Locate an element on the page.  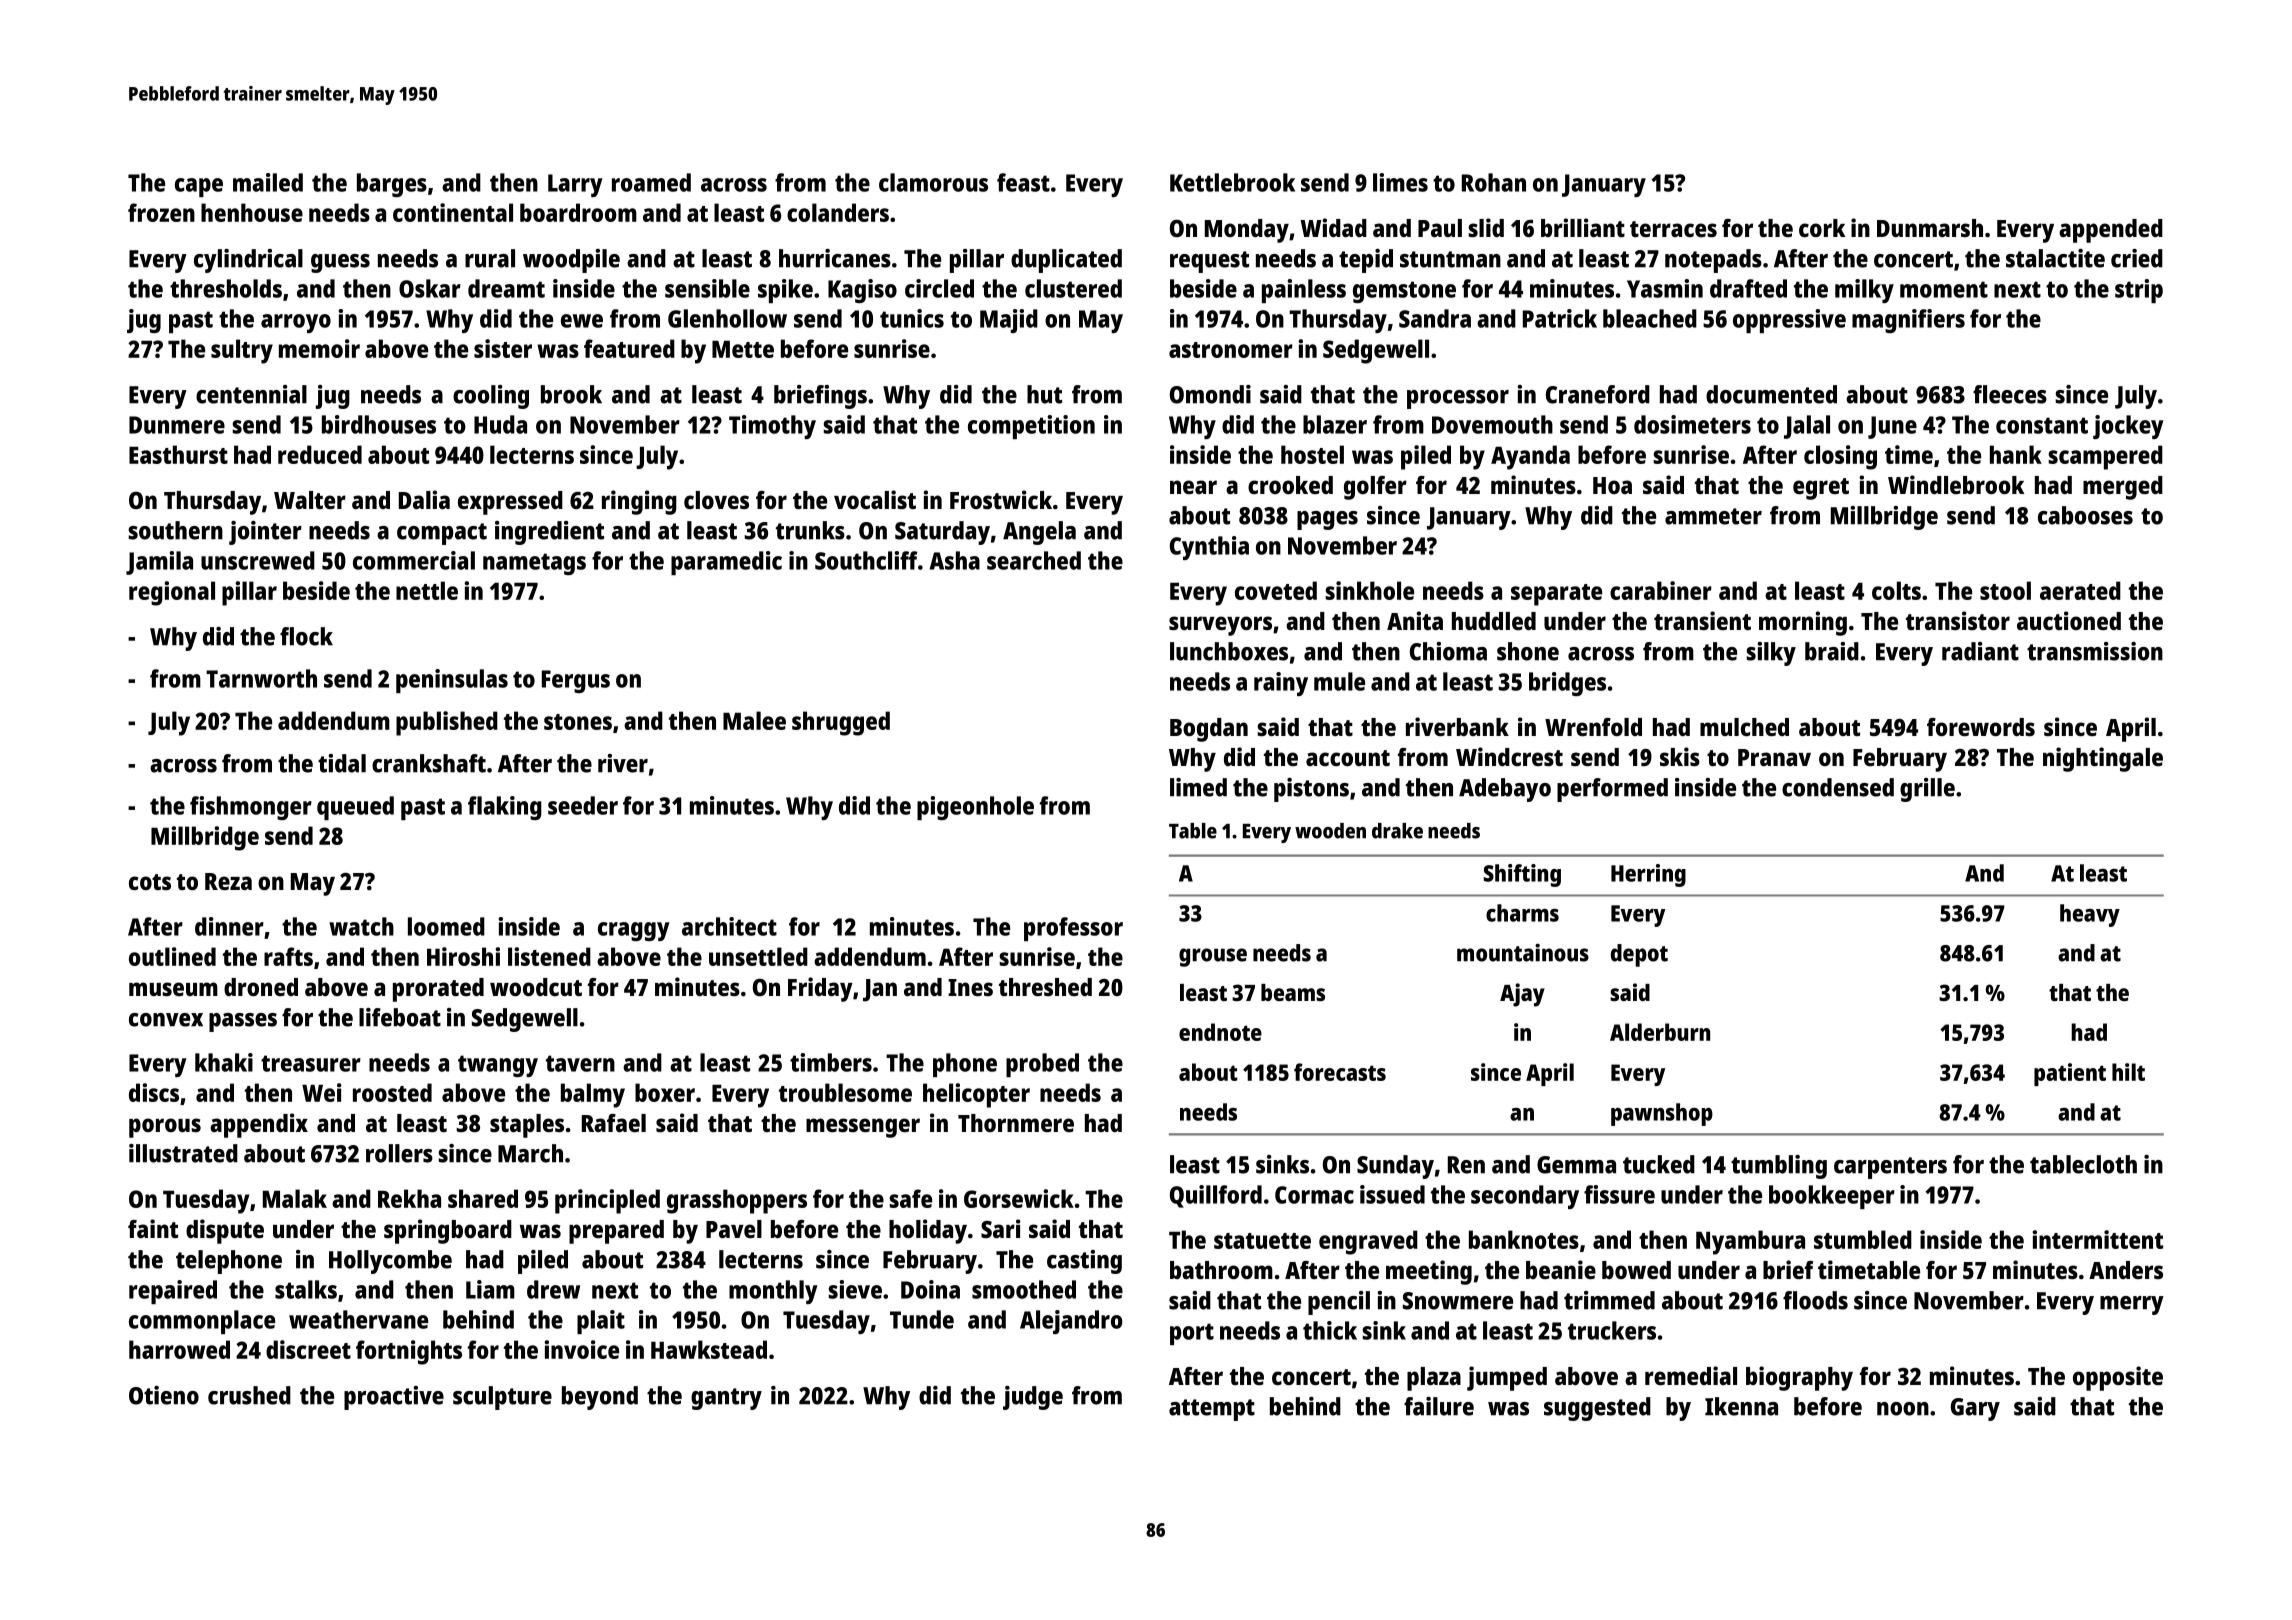
gantry is located at coordinates (726, 1399).
